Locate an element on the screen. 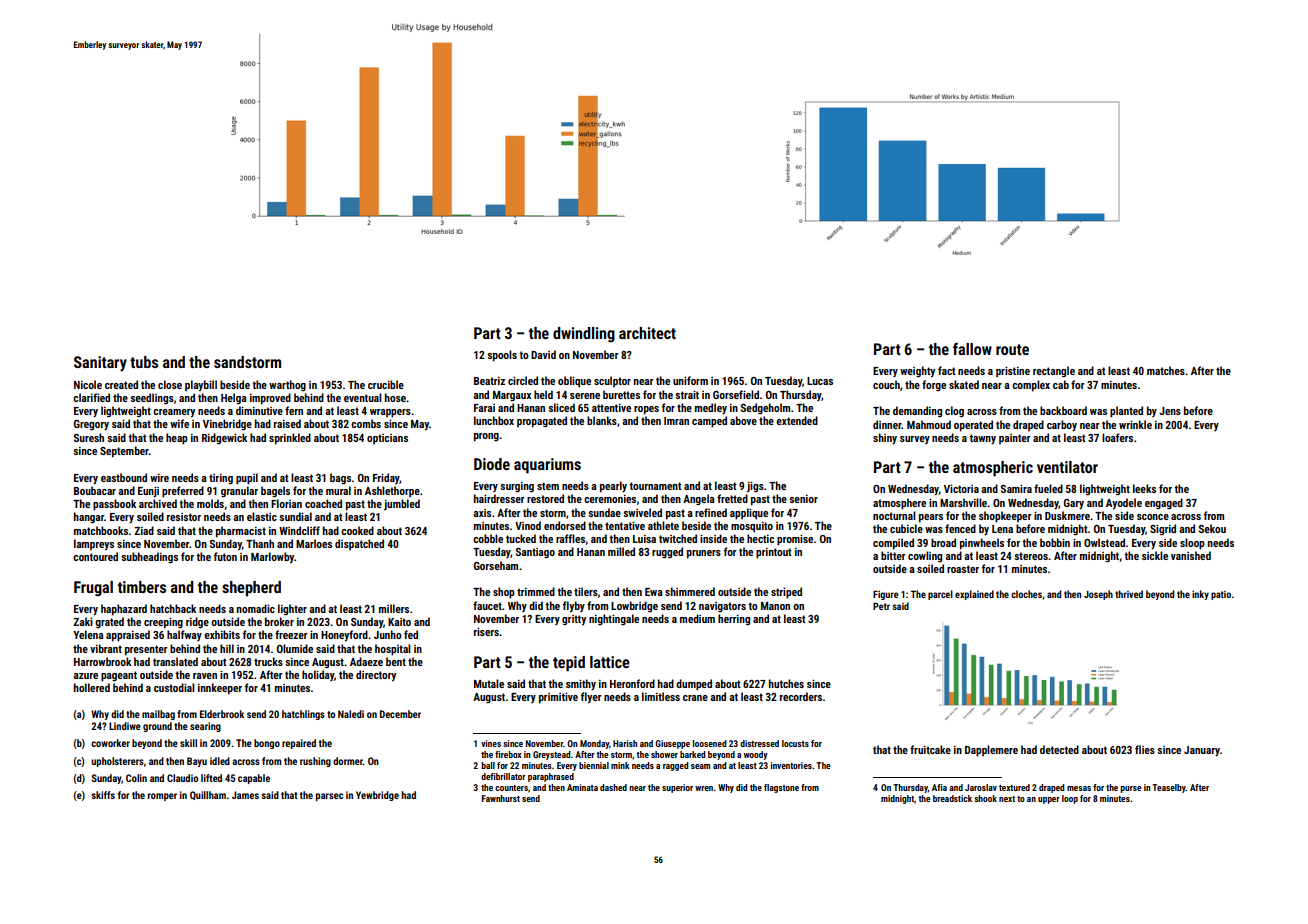 Image resolution: width=1308 pixels, height=924 pixels. striped is located at coordinates (786, 593).
